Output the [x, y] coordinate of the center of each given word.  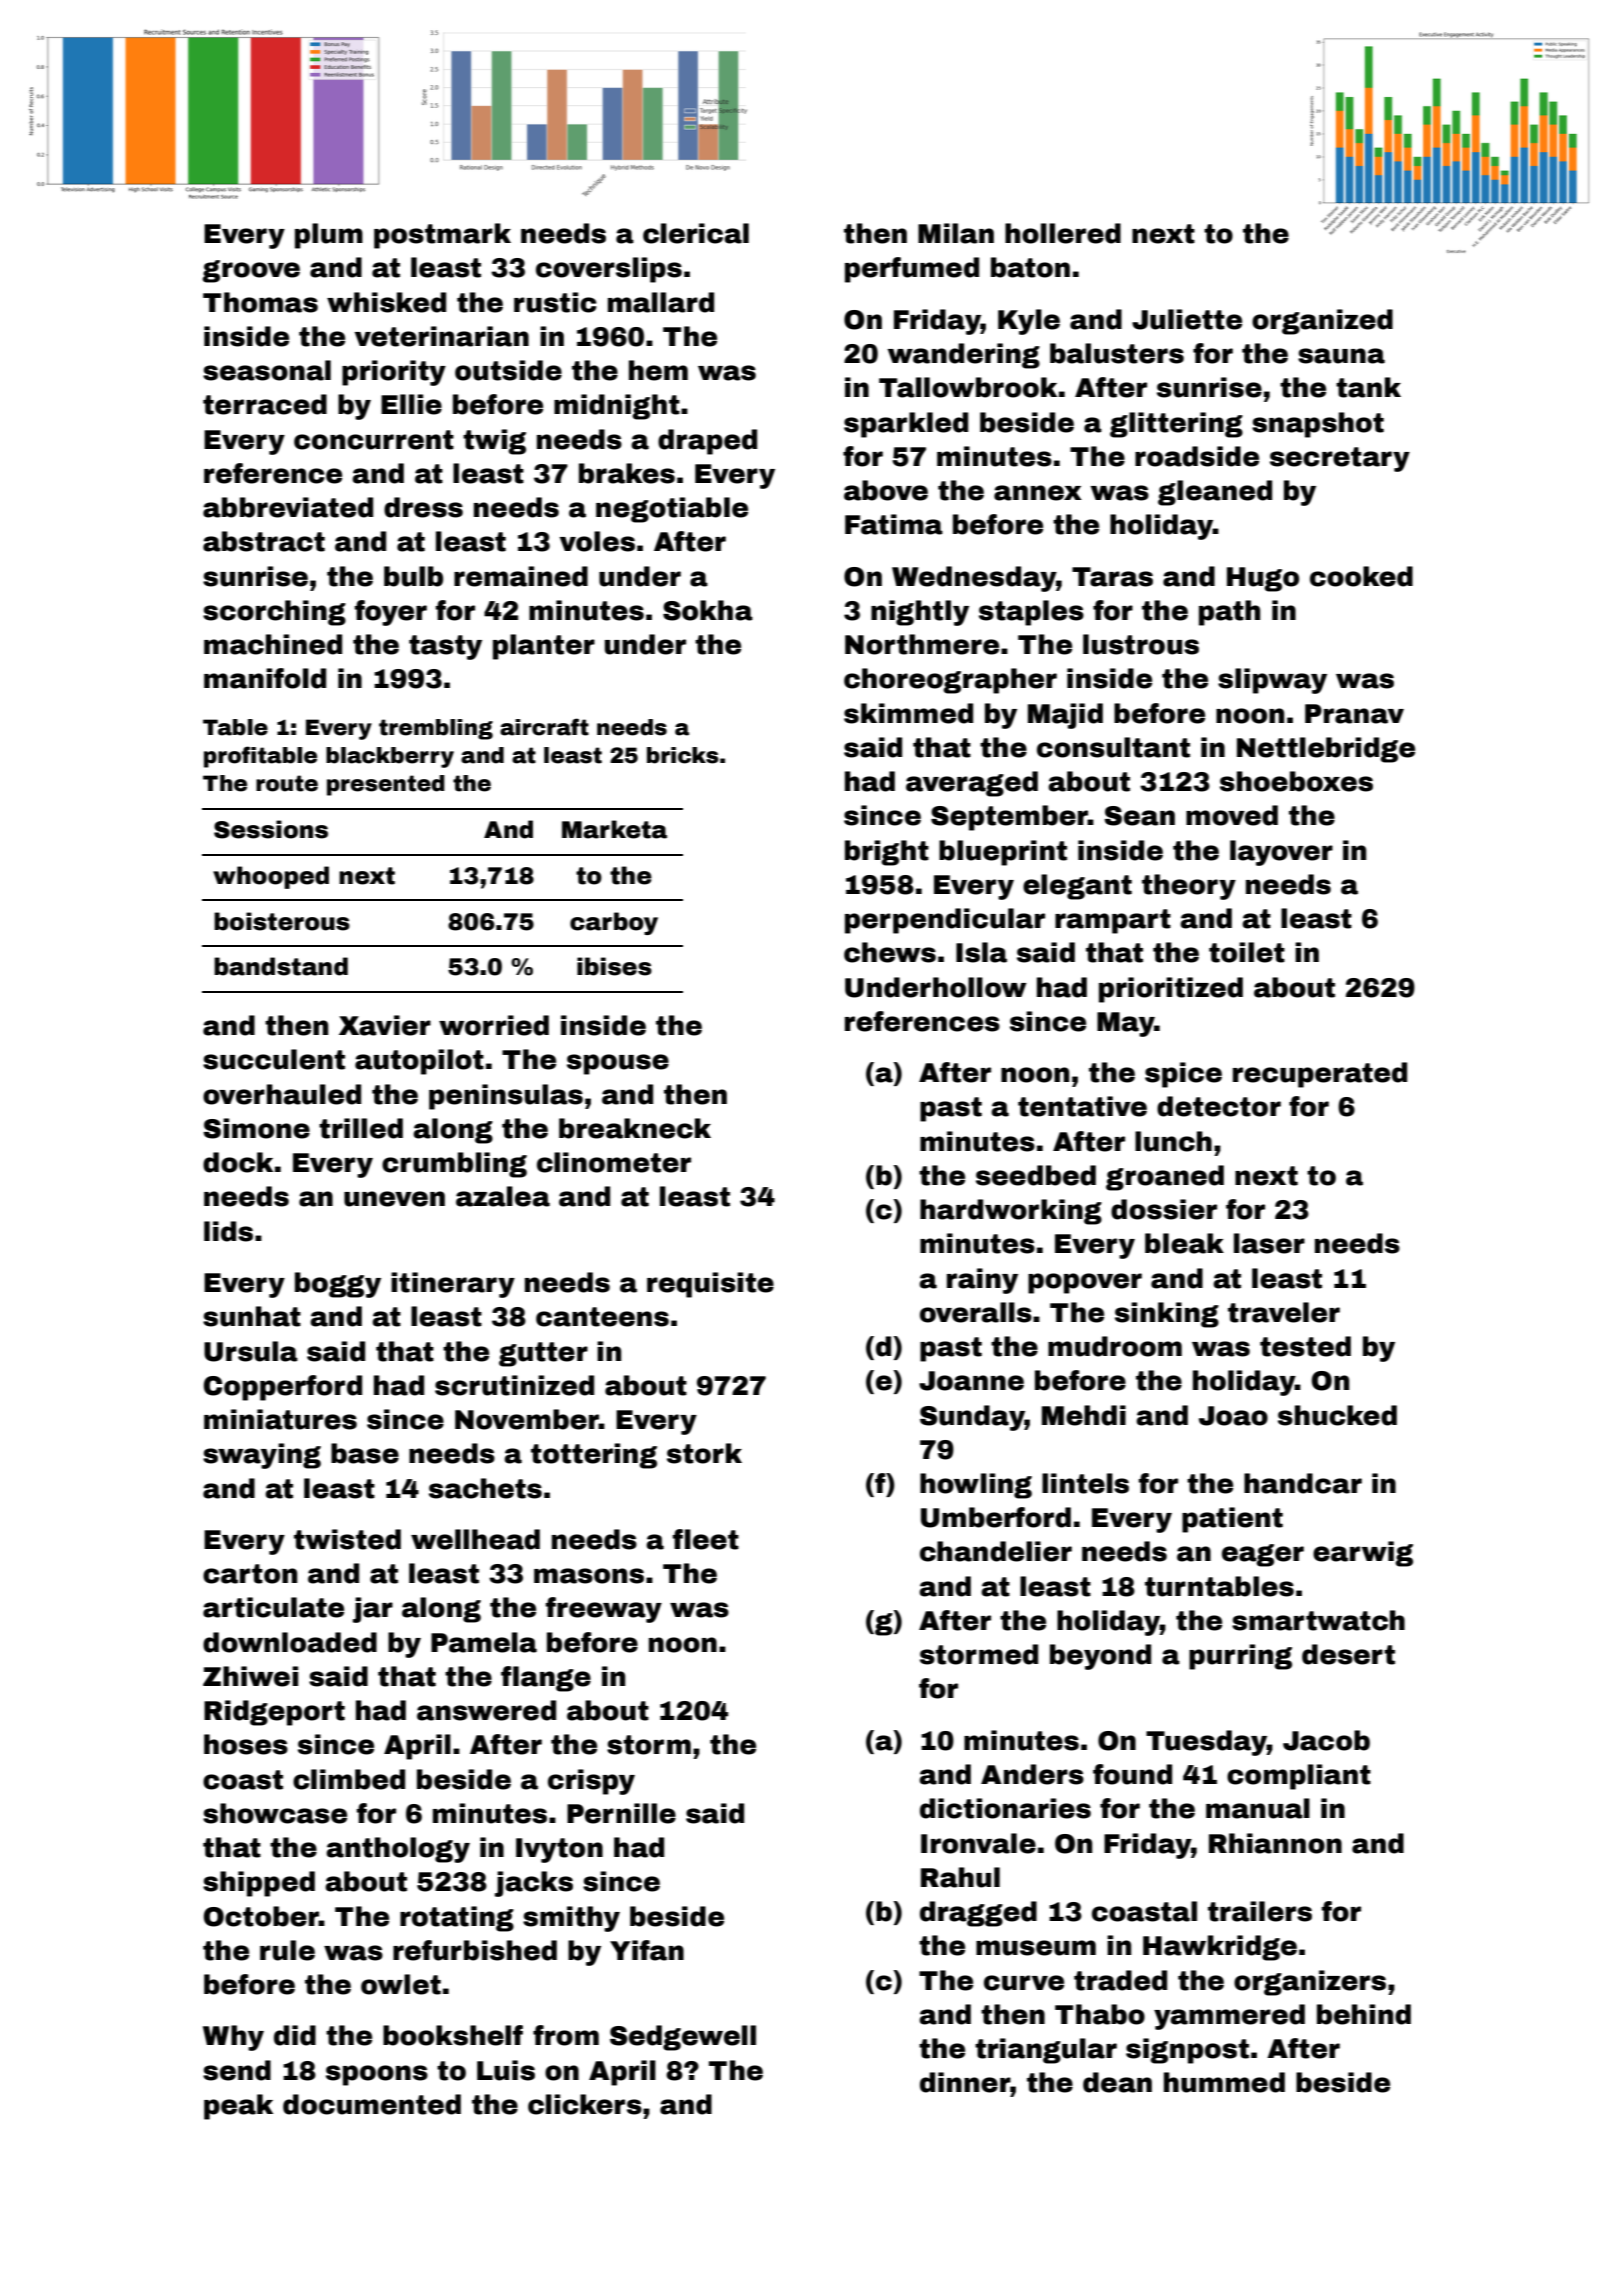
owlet [401, 1984]
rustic [555, 302]
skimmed [908, 713]
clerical [696, 233]
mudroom [1115, 1346]
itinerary [453, 1285]
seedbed [1036, 1175]
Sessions [271, 829]
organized [1322, 322]
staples [1031, 613]
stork [704, 1453]
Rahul [960, 1877]
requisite [710, 1285]
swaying [262, 1456]
